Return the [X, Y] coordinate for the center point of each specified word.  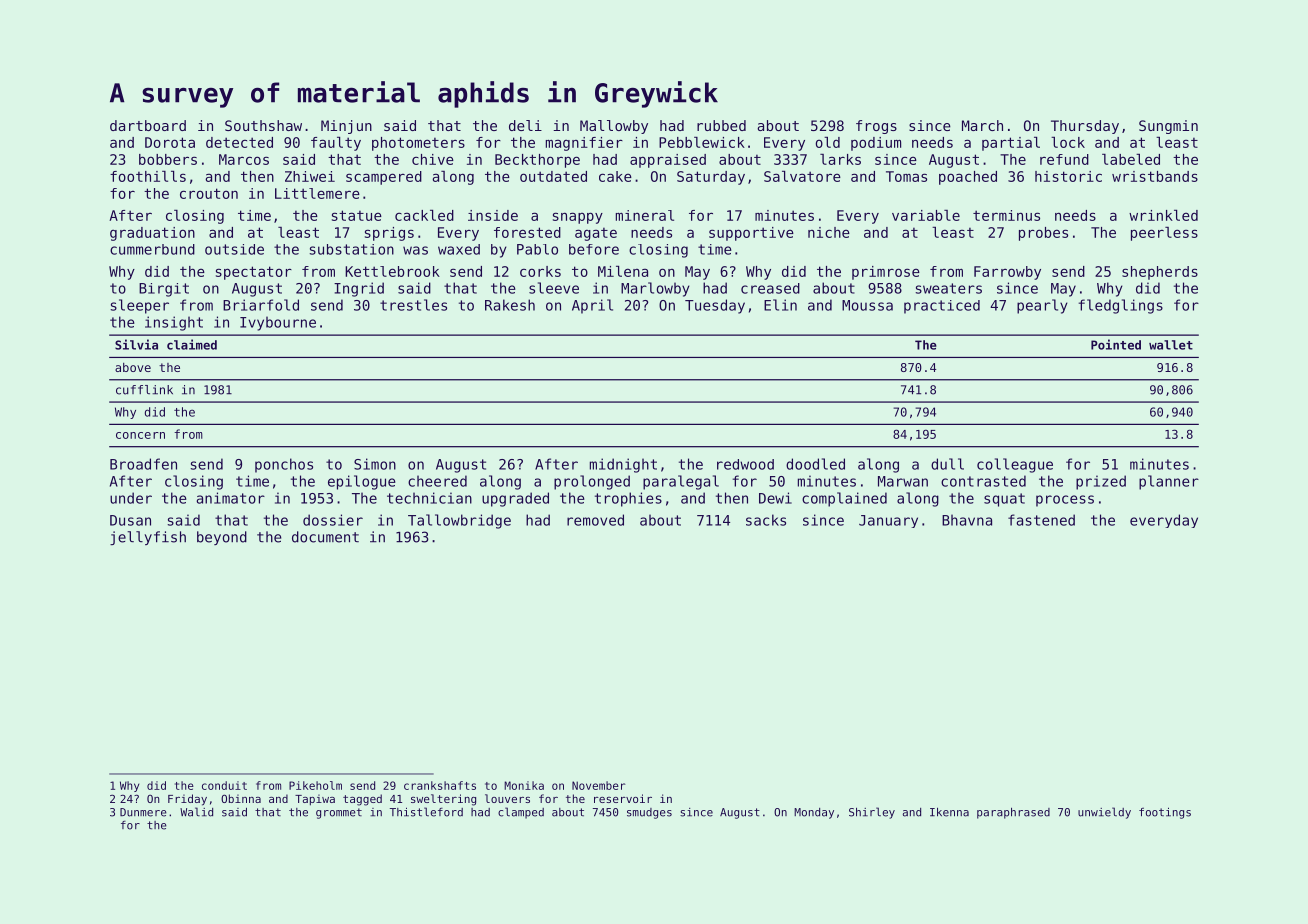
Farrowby [1007, 273]
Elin [780, 305]
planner [1169, 482]
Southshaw [263, 125]
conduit [224, 785]
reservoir [623, 798]
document [325, 537]
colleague [1015, 465]
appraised [668, 161]
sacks [766, 520]
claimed [192, 344]
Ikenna [949, 812]
